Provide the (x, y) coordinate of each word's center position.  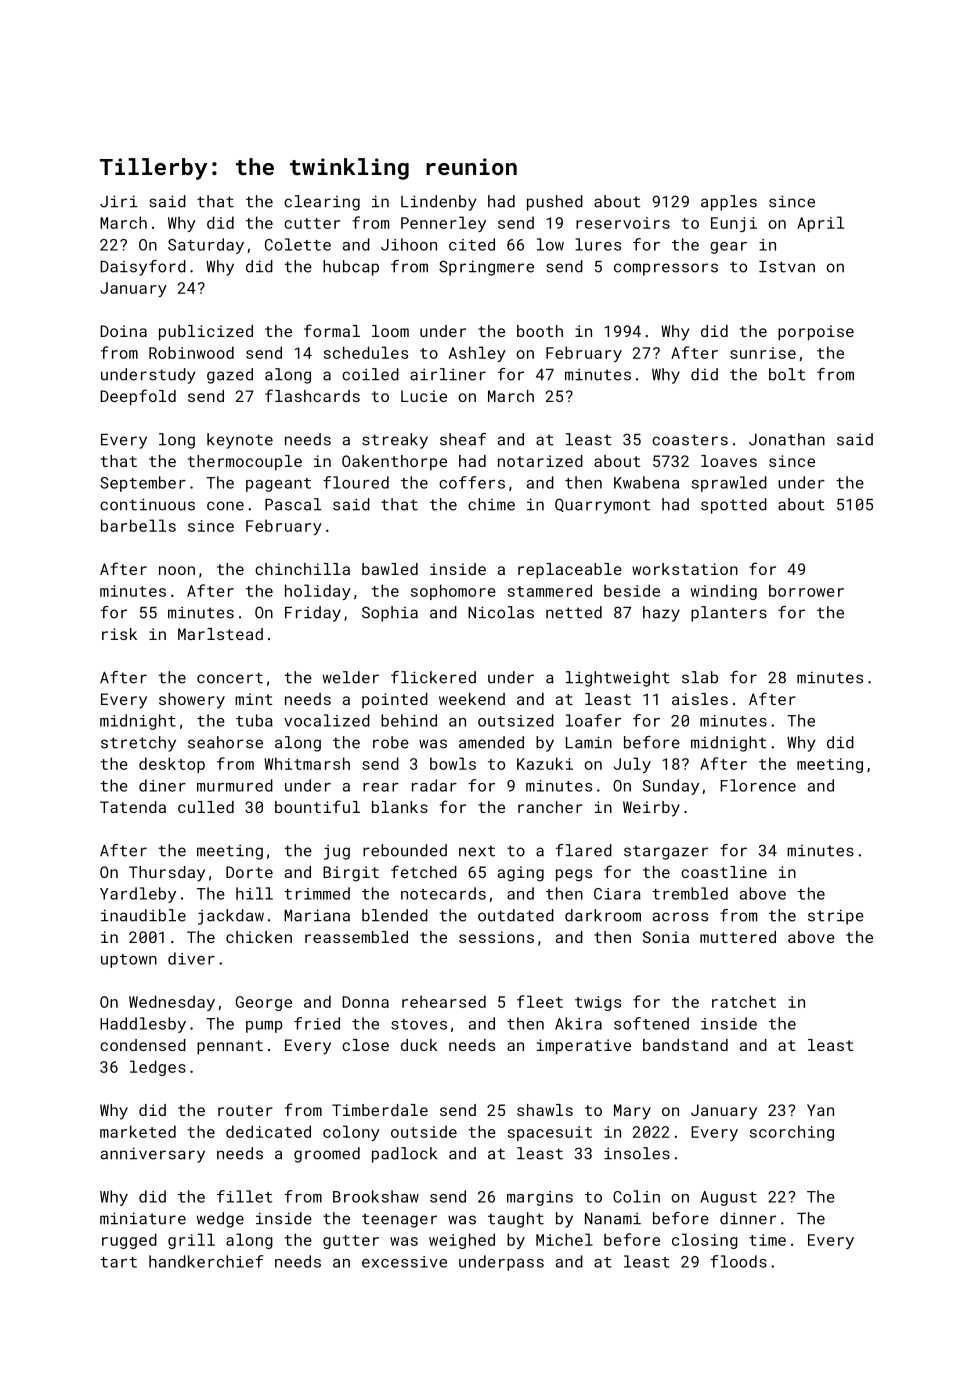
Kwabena (646, 482)
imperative (584, 1047)
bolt (787, 374)
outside (424, 1131)
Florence (758, 785)
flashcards (312, 395)
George (264, 1003)
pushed (555, 203)
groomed (327, 1155)
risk (119, 634)
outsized (516, 720)
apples (729, 203)
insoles (637, 1153)
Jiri (118, 201)
